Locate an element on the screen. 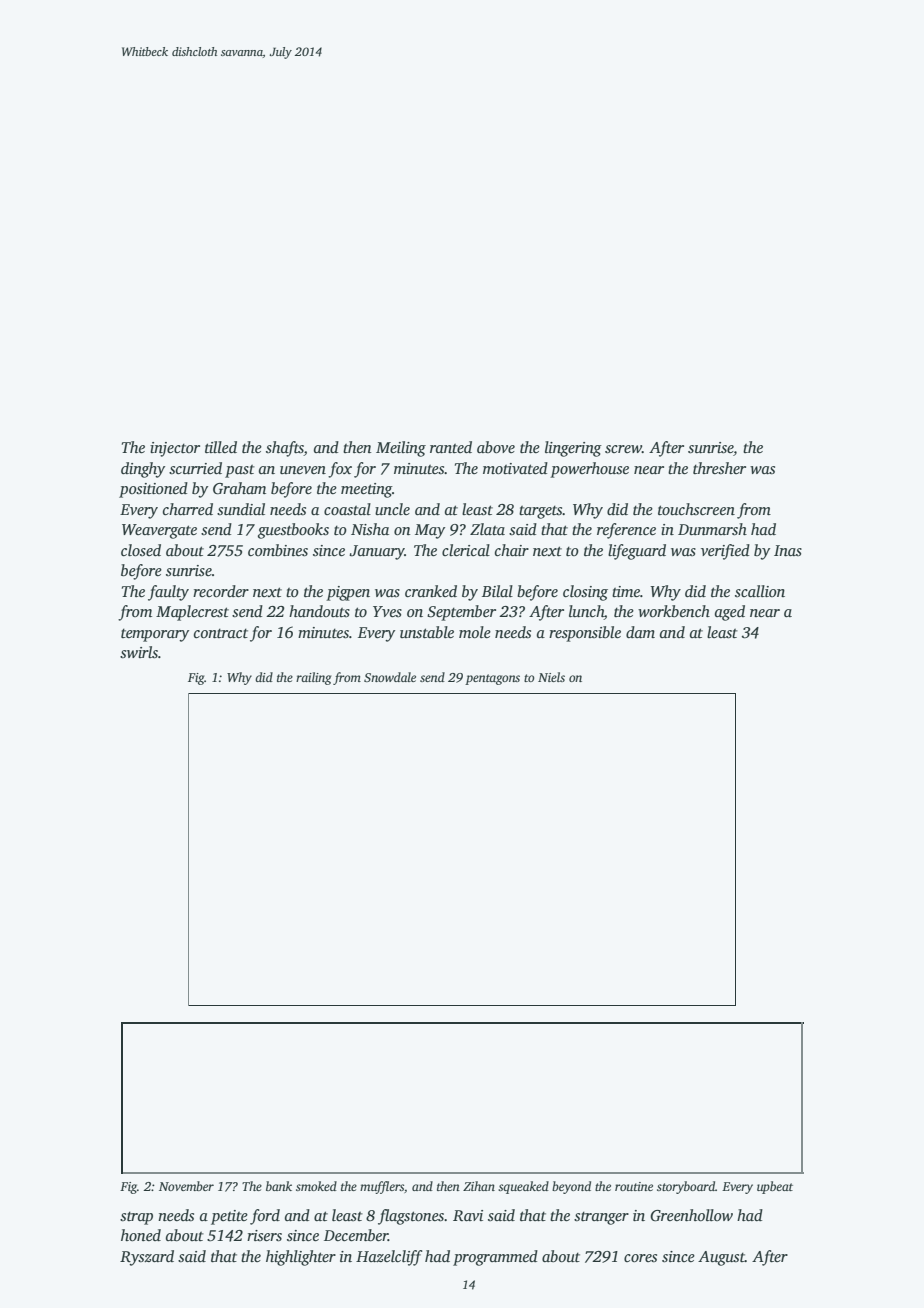  targets is located at coordinates (541, 512).
